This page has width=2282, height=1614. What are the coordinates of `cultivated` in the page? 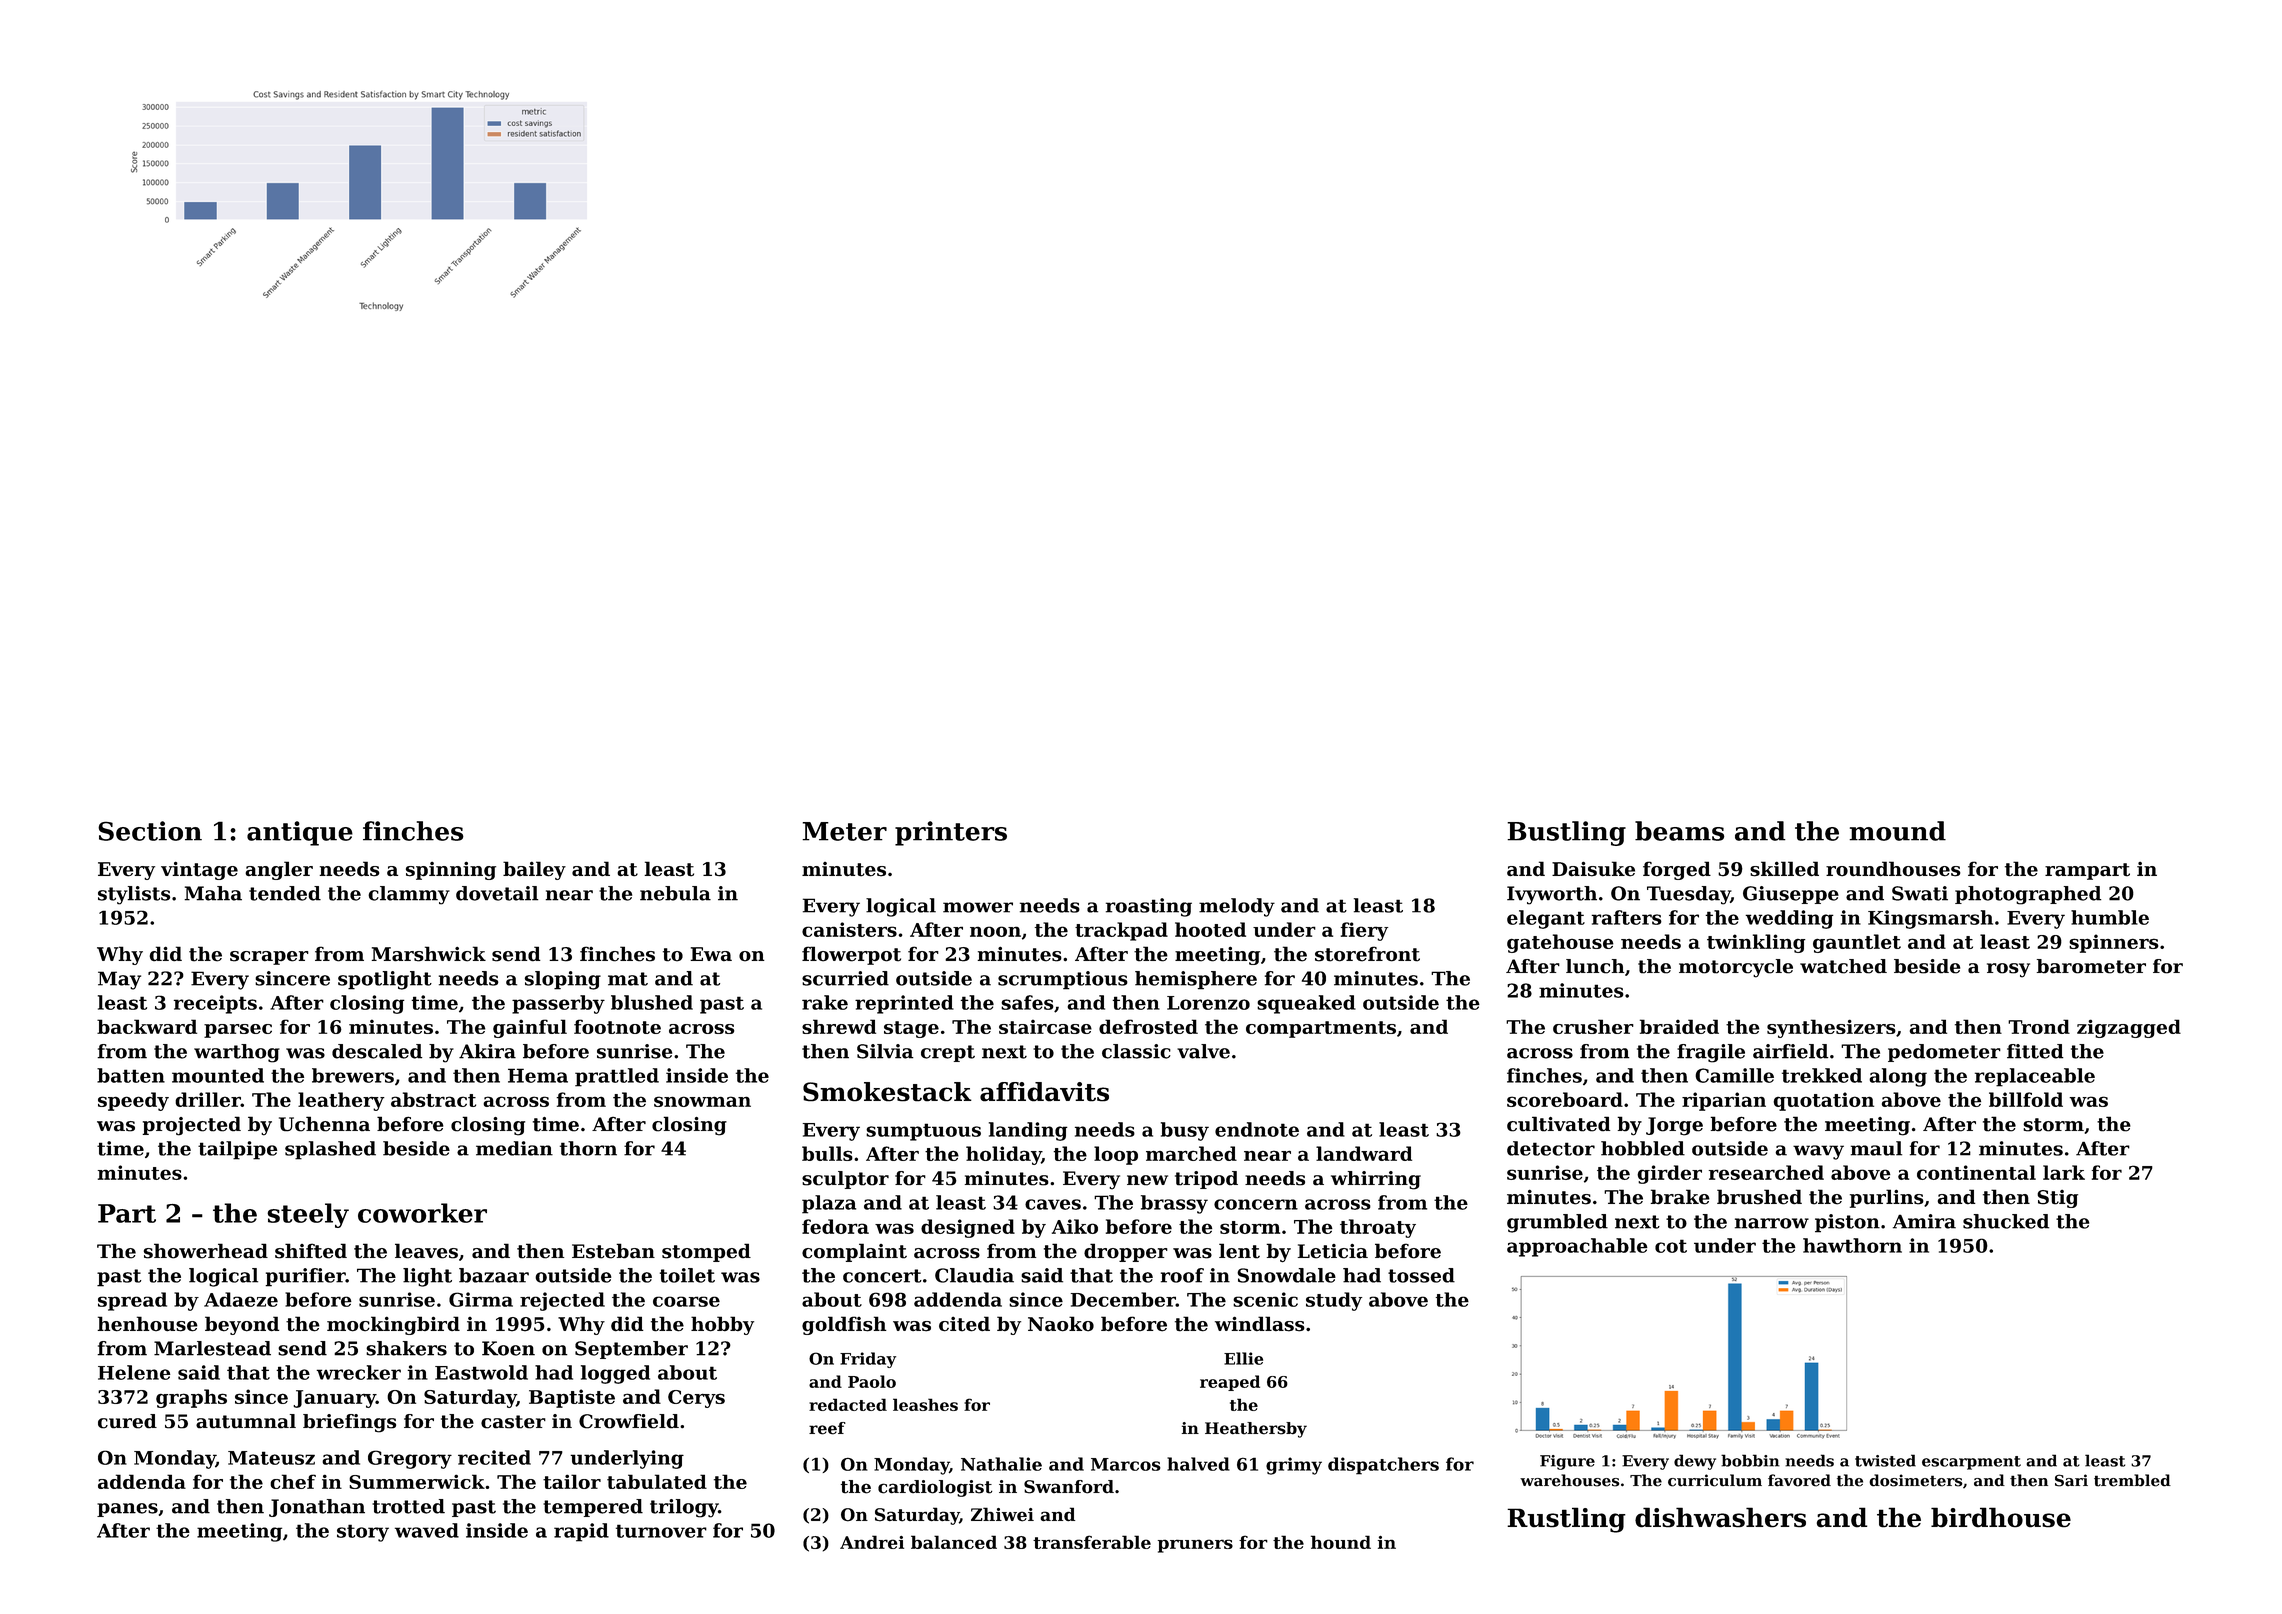 It's located at (1558, 1124).
